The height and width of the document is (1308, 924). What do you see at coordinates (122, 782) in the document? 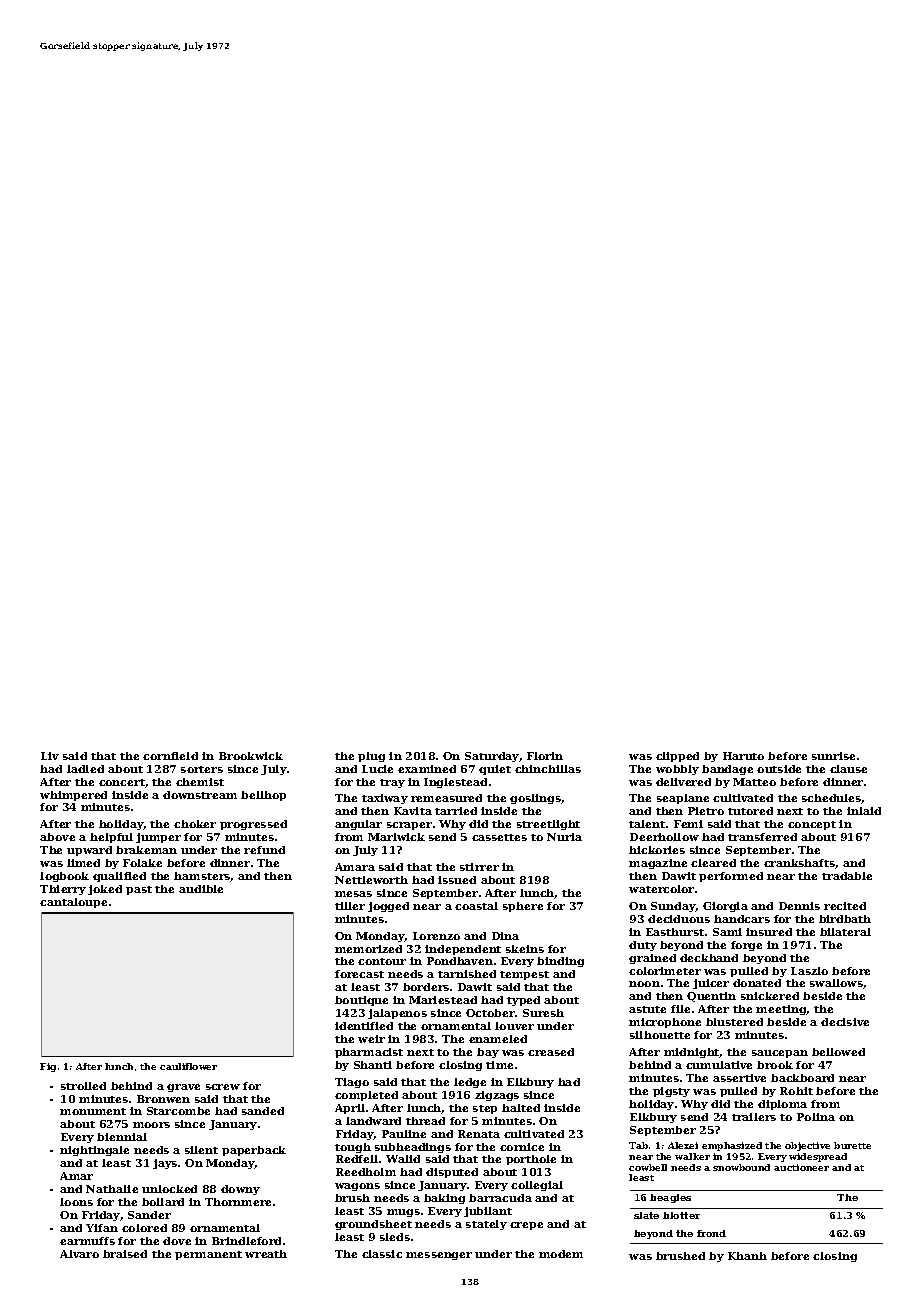
I see `concert` at bounding box center [122, 782].
